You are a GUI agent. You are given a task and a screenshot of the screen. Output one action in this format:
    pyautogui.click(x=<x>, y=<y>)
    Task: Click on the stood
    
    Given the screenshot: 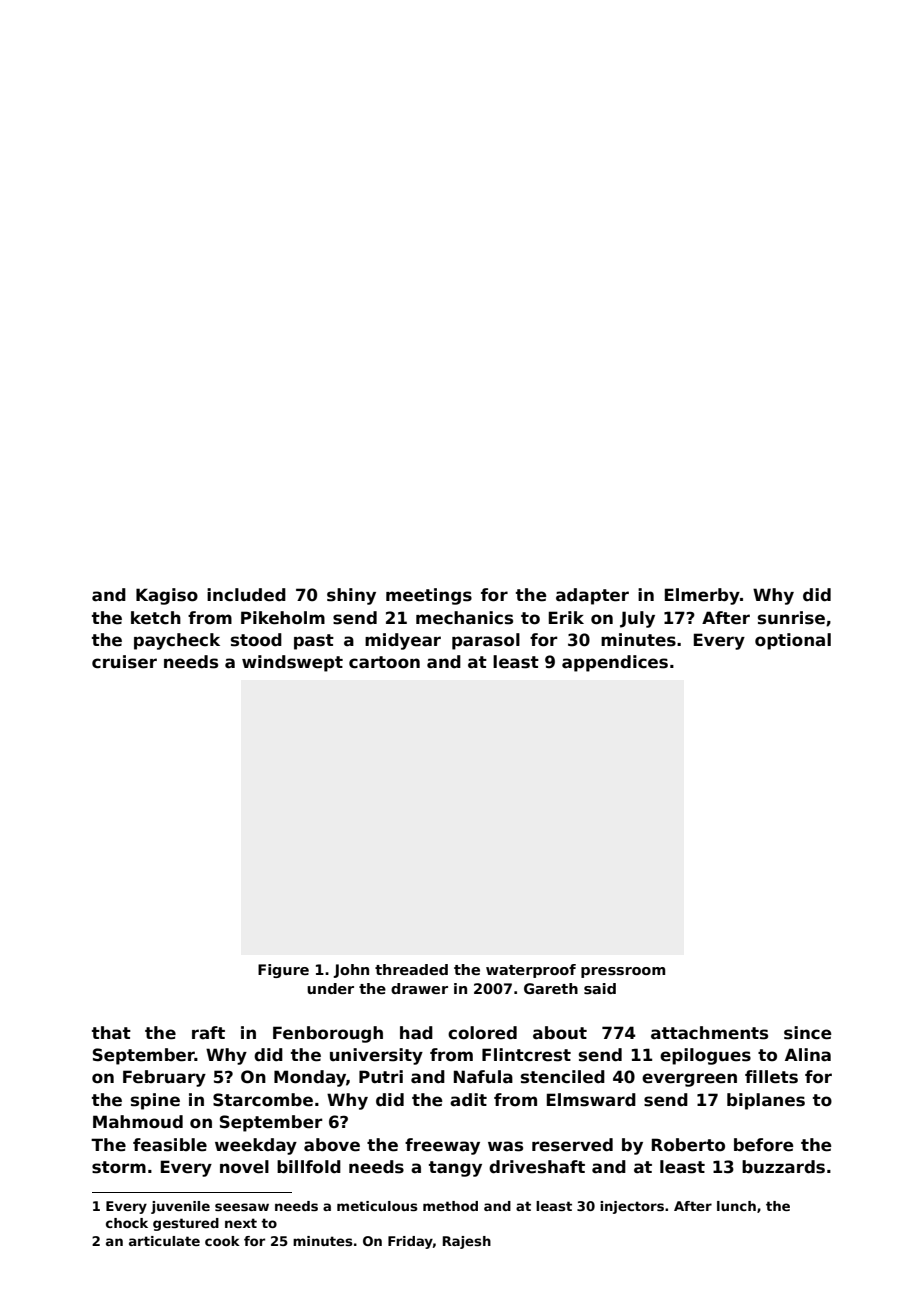 What is the action you would take?
    pyautogui.click(x=256, y=640)
